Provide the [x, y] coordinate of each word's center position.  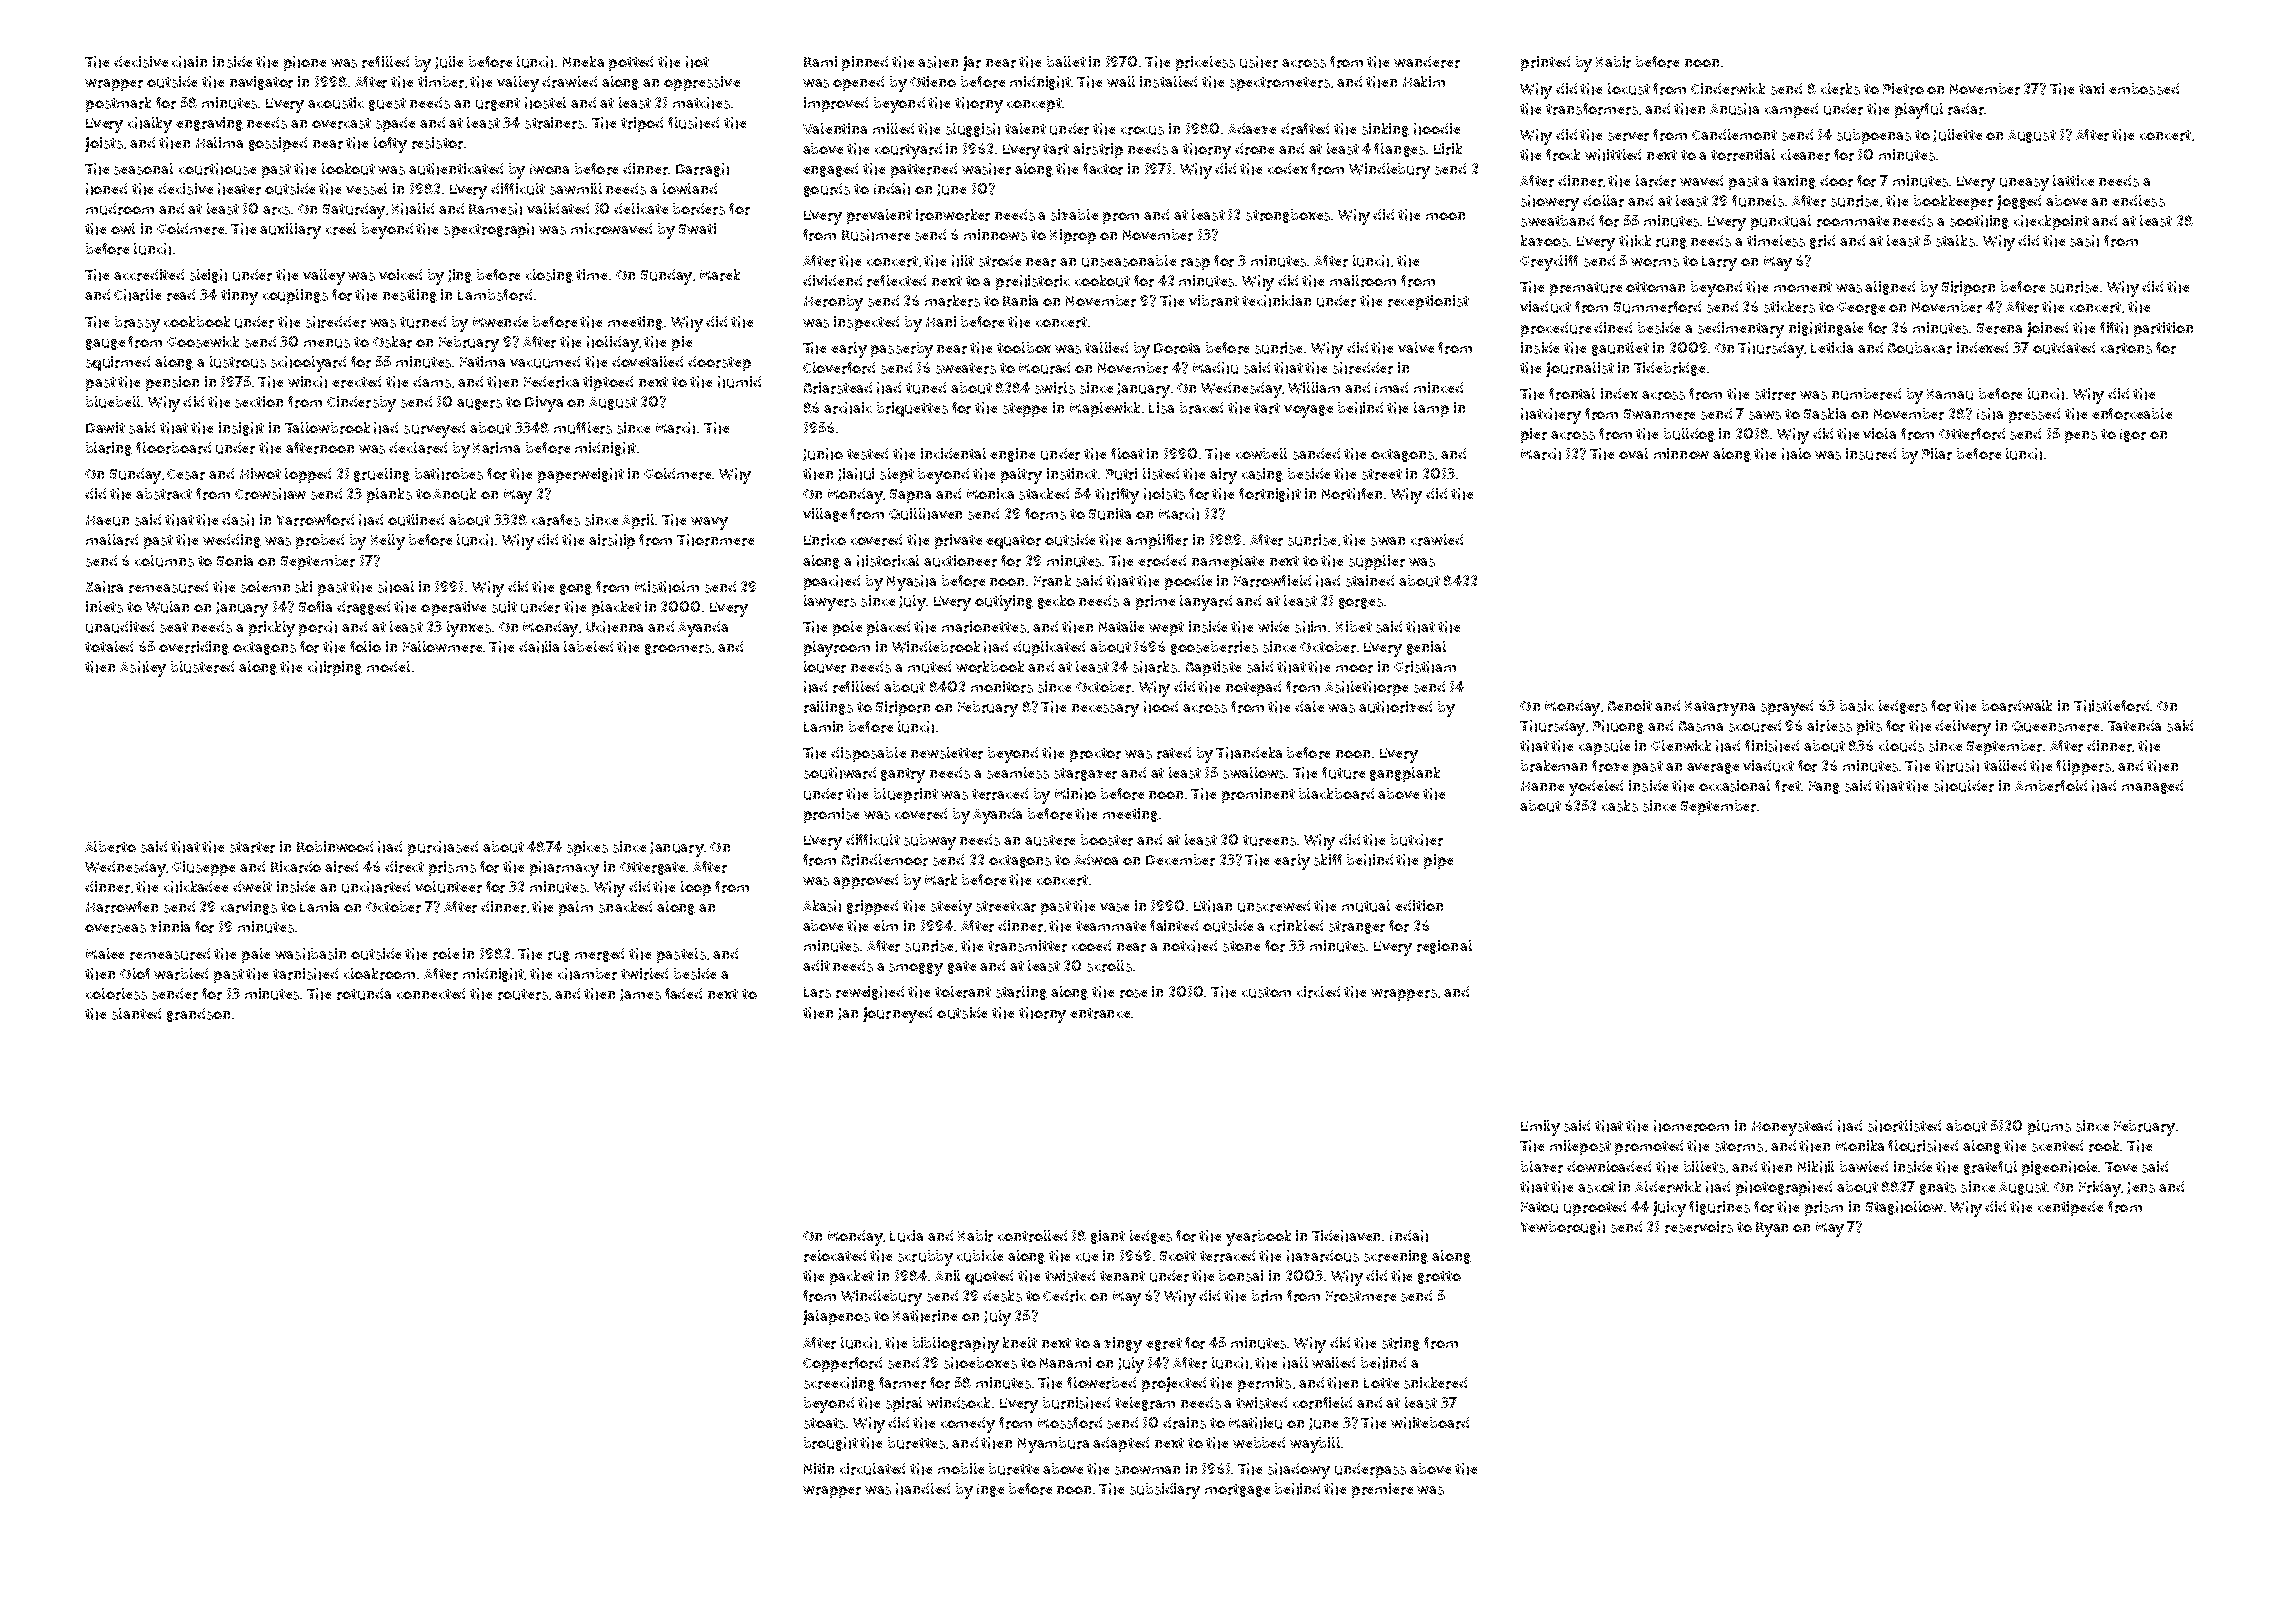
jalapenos [836, 1317]
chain [189, 62]
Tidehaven [1346, 1236]
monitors [1002, 687]
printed [1545, 63]
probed [320, 541]
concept [1034, 105]
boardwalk [2017, 706]
